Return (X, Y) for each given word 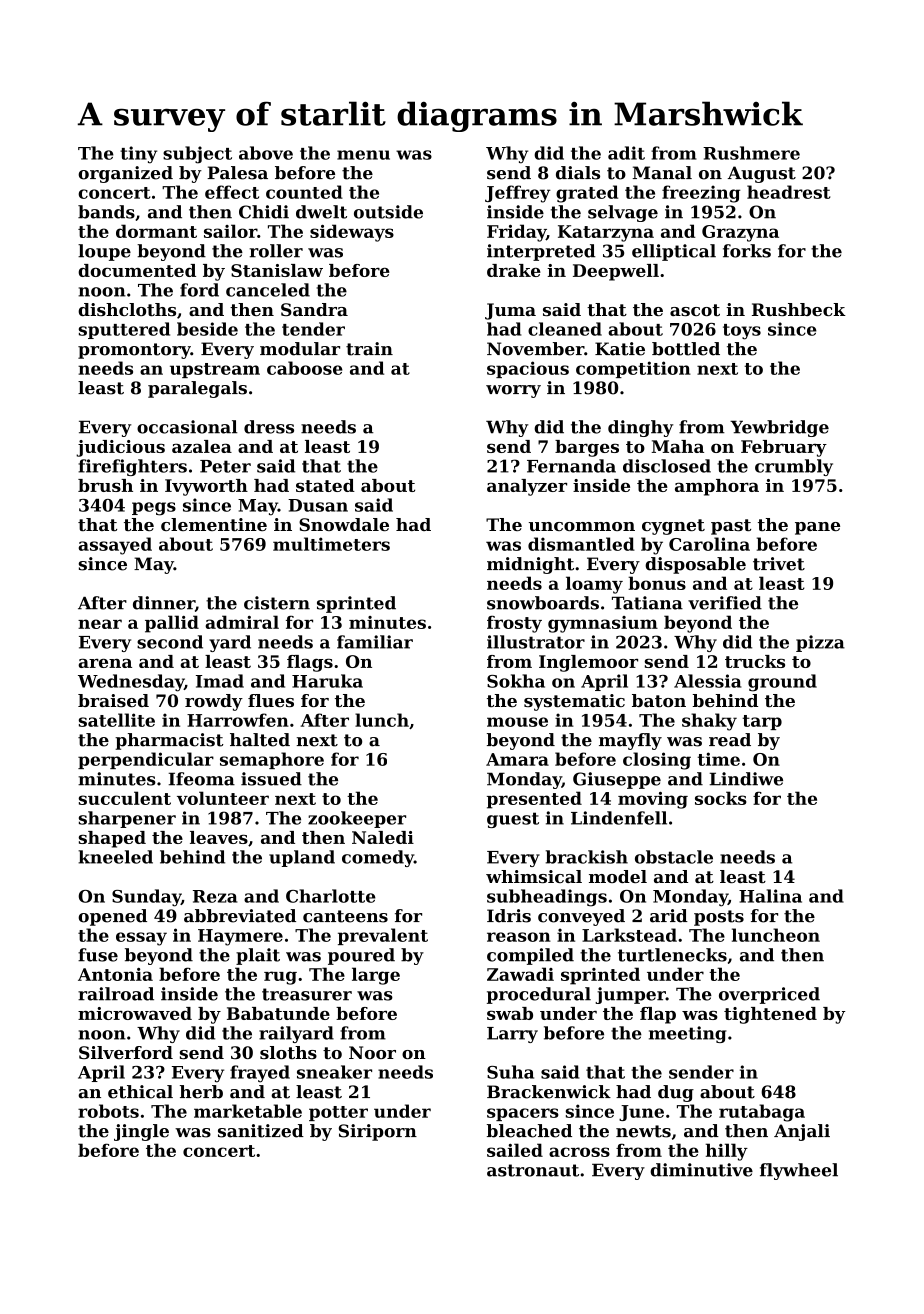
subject (197, 155)
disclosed (667, 466)
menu (363, 155)
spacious (528, 369)
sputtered (124, 330)
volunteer (223, 798)
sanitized (261, 1131)
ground (782, 683)
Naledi (383, 837)
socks (721, 798)
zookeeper (357, 819)
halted (260, 740)
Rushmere (751, 153)
